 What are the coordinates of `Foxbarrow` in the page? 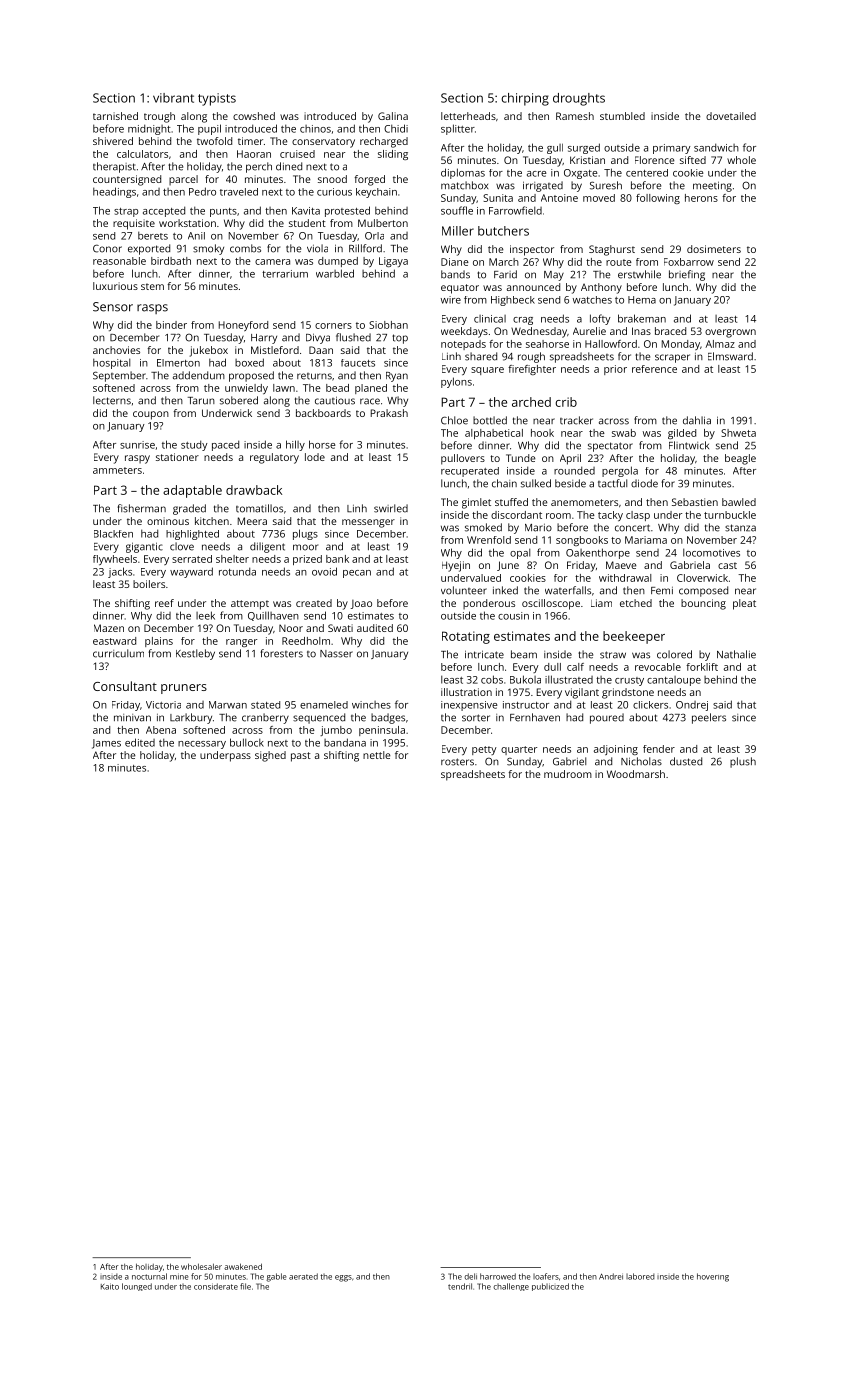 It's located at (689, 262).
